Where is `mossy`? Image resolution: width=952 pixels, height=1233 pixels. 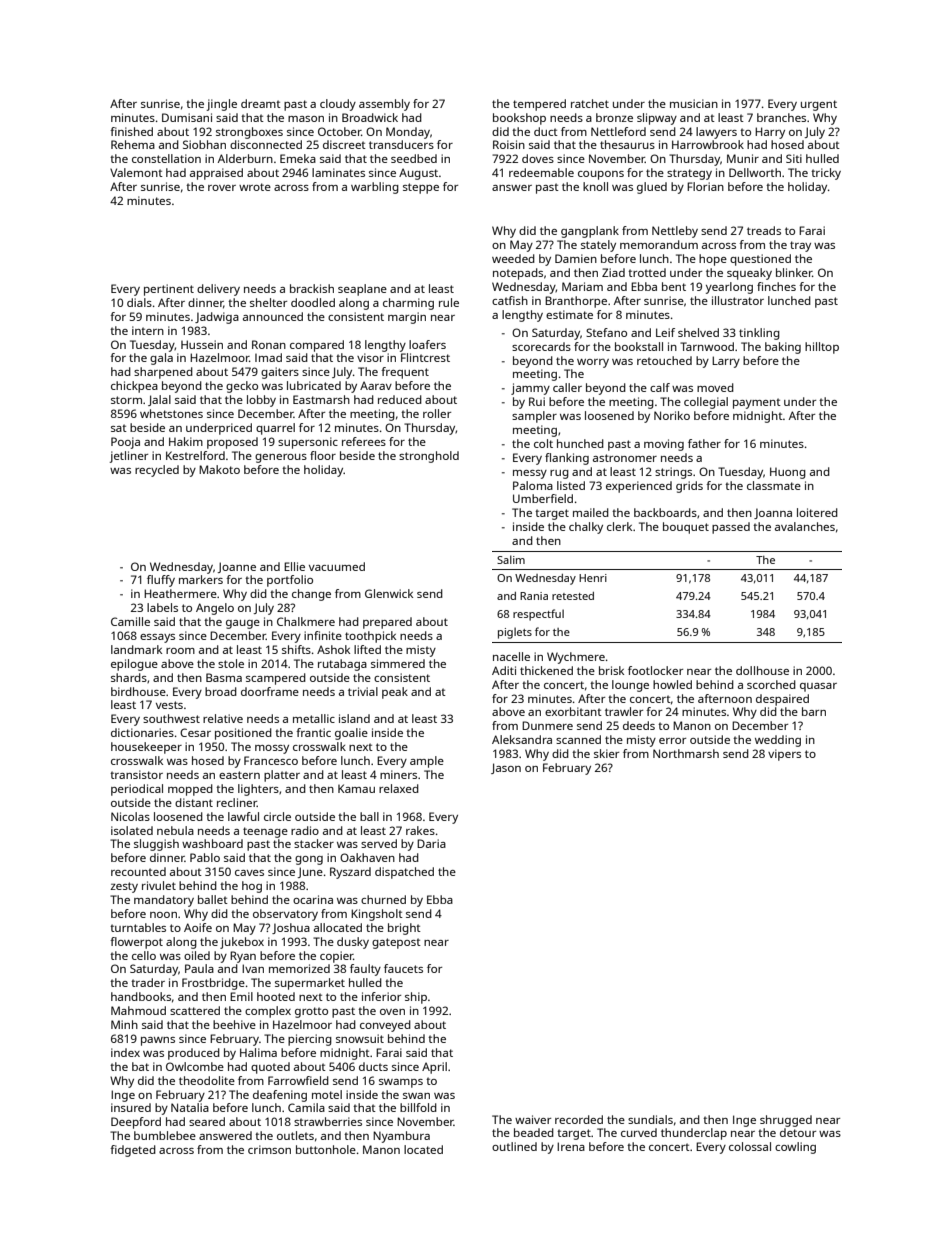 mossy is located at coordinates (272, 749).
